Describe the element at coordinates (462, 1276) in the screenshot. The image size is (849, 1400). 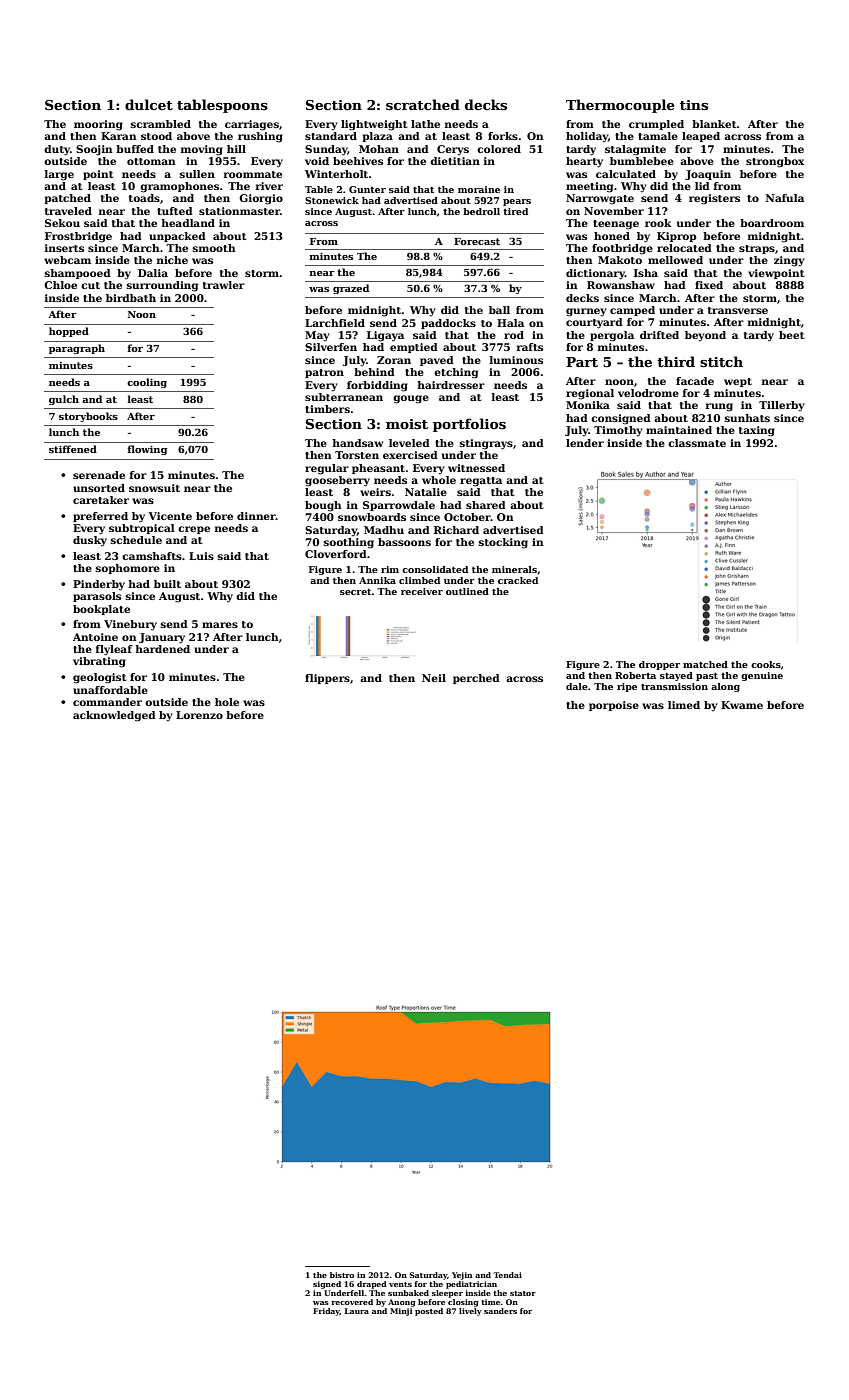
I see `Yejin` at that location.
